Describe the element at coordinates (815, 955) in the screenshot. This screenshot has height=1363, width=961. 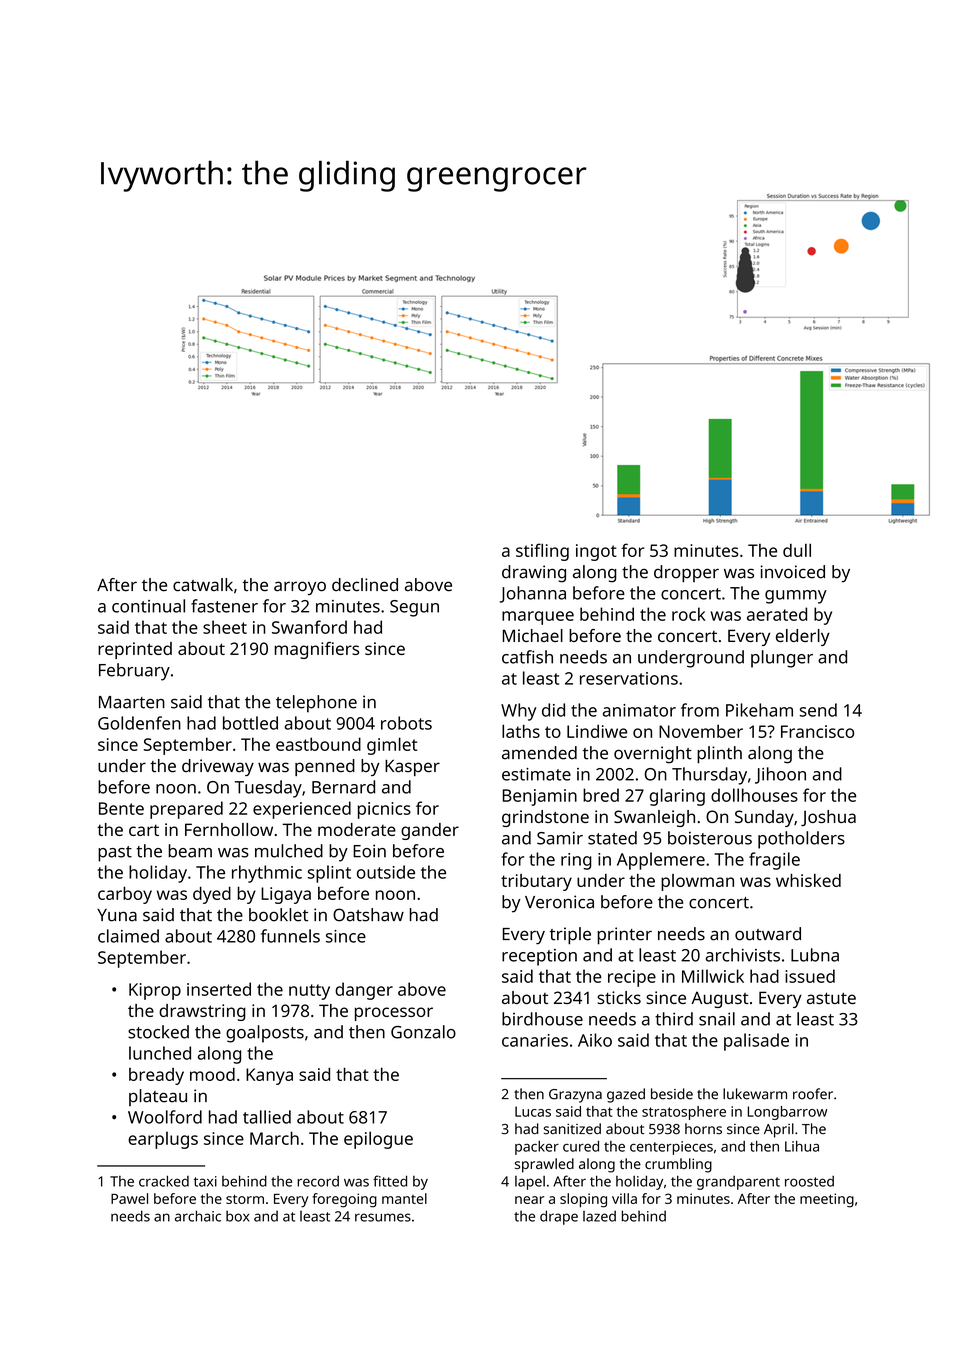
I see `Lubna` at that location.
